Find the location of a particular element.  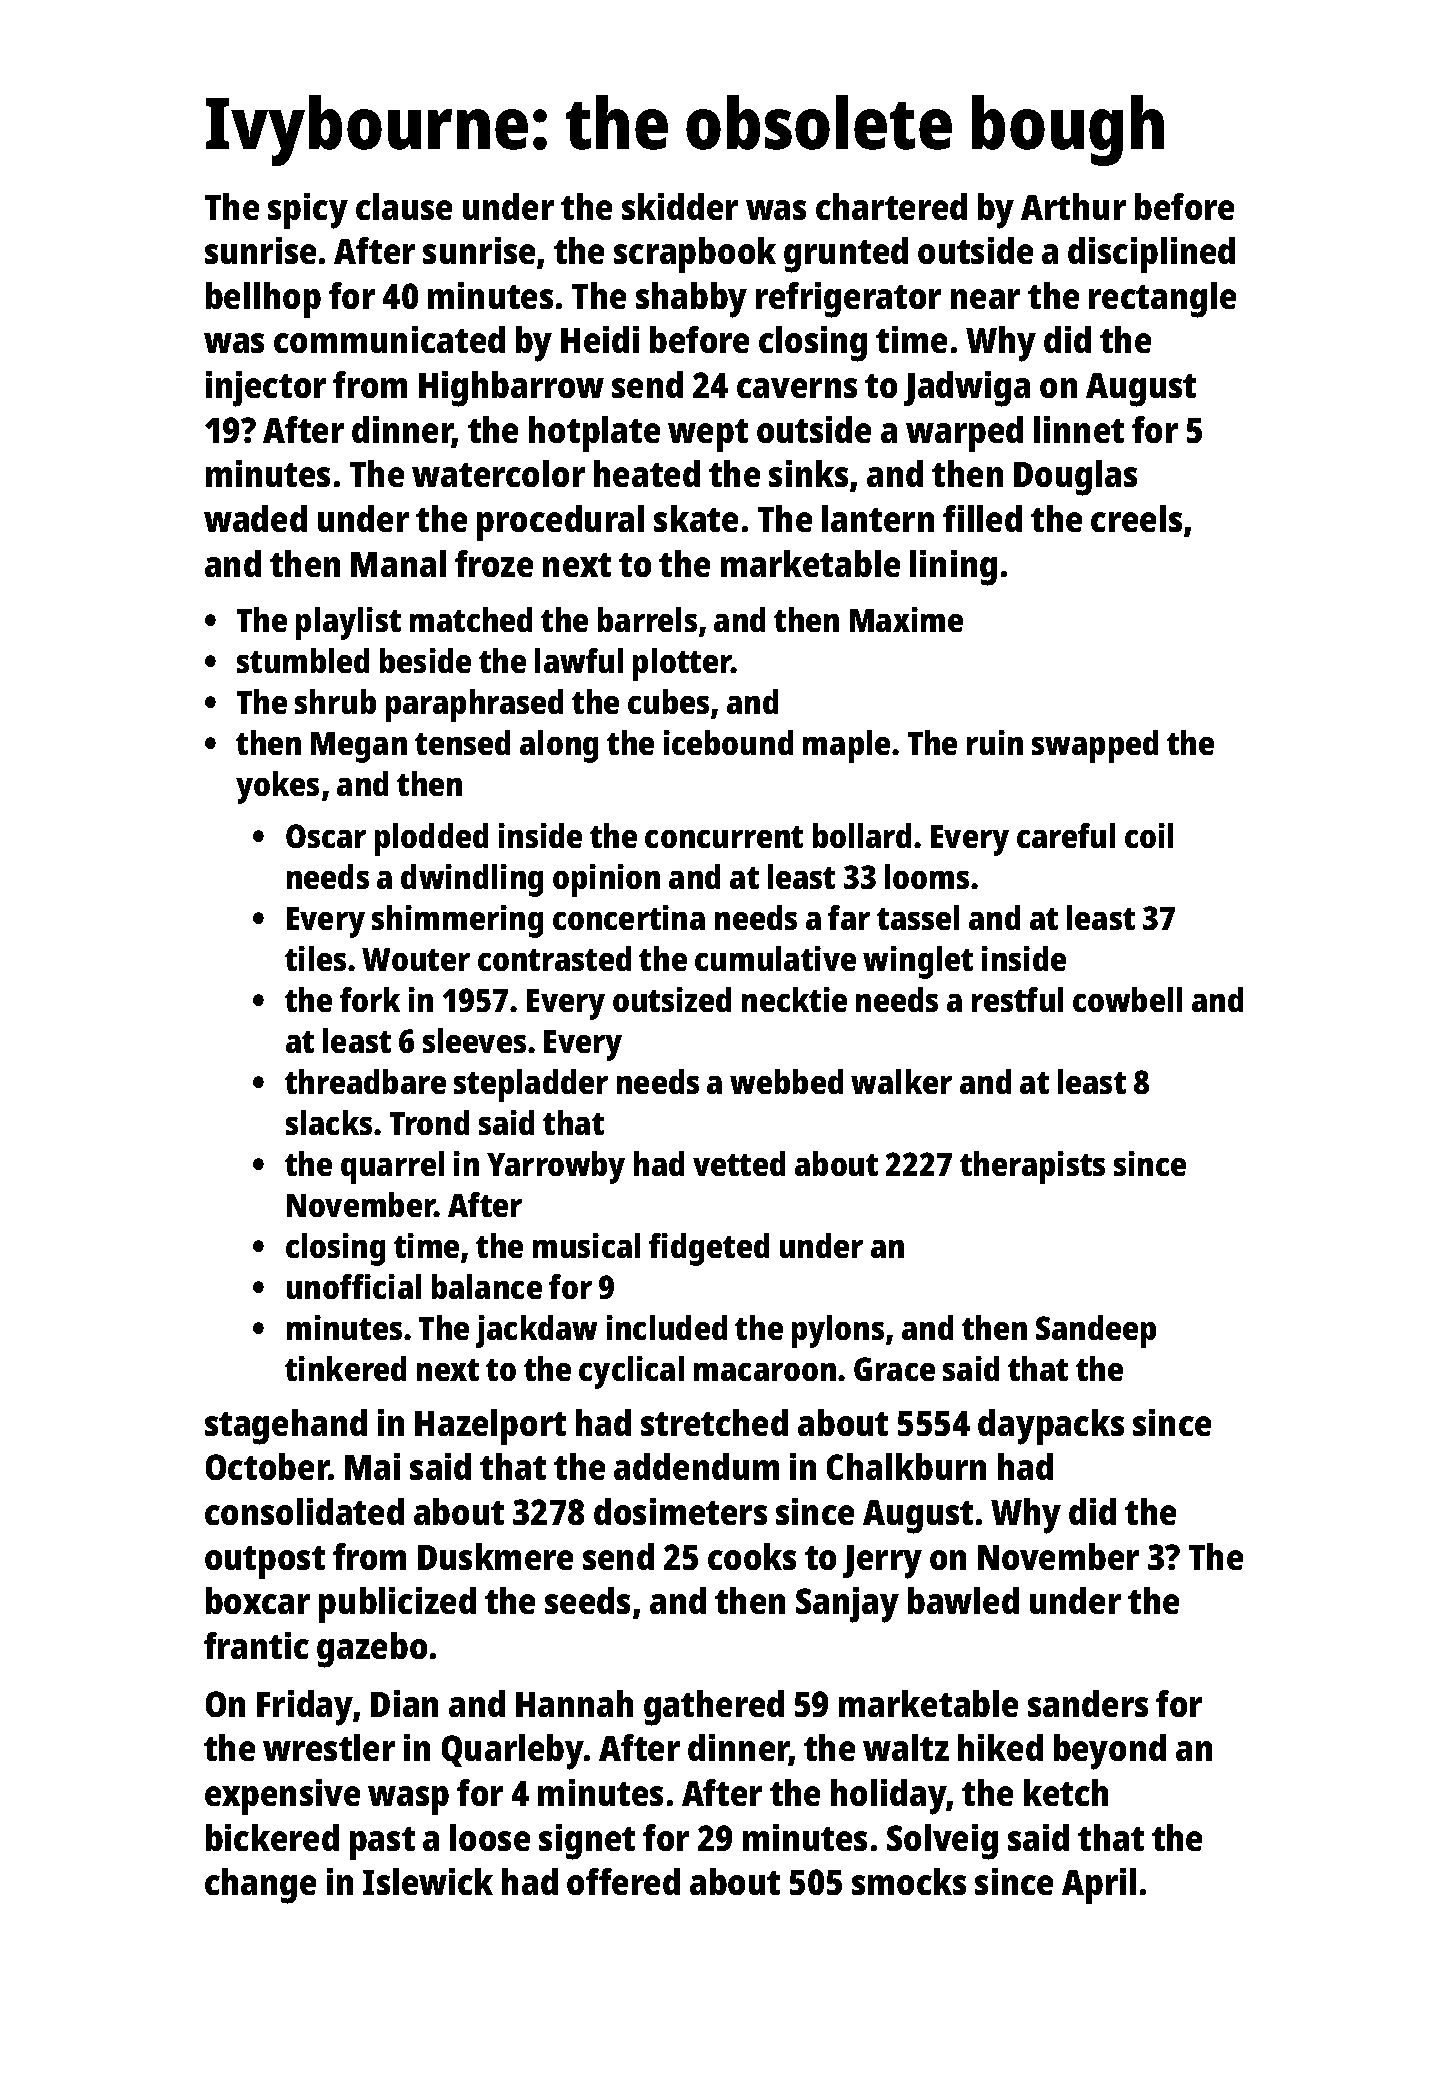

pylons is located at coordinates (838, 1331).
